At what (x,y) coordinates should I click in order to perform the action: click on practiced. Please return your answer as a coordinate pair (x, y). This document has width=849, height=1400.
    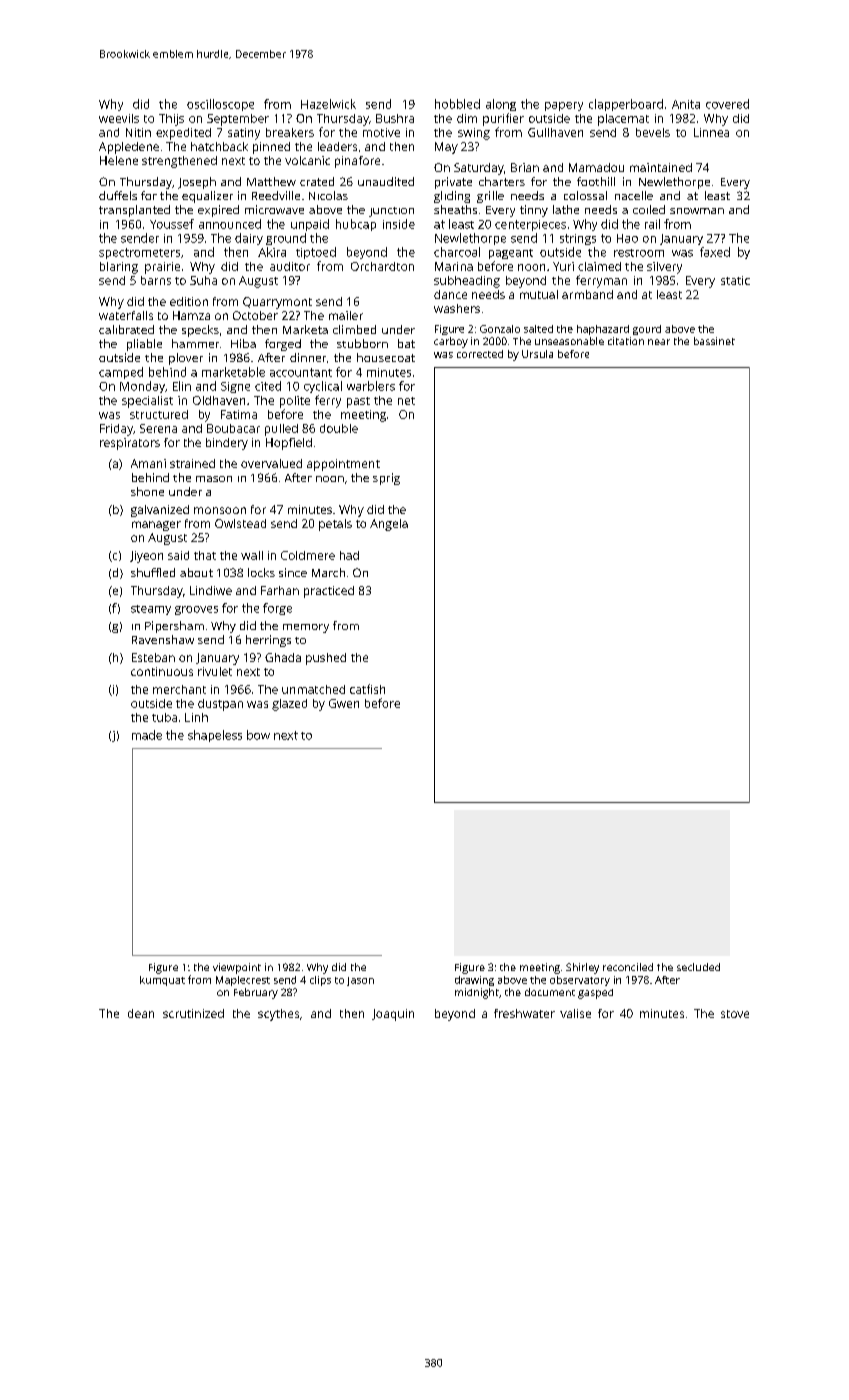
    Looking at the image, I should click on (329, 592).
